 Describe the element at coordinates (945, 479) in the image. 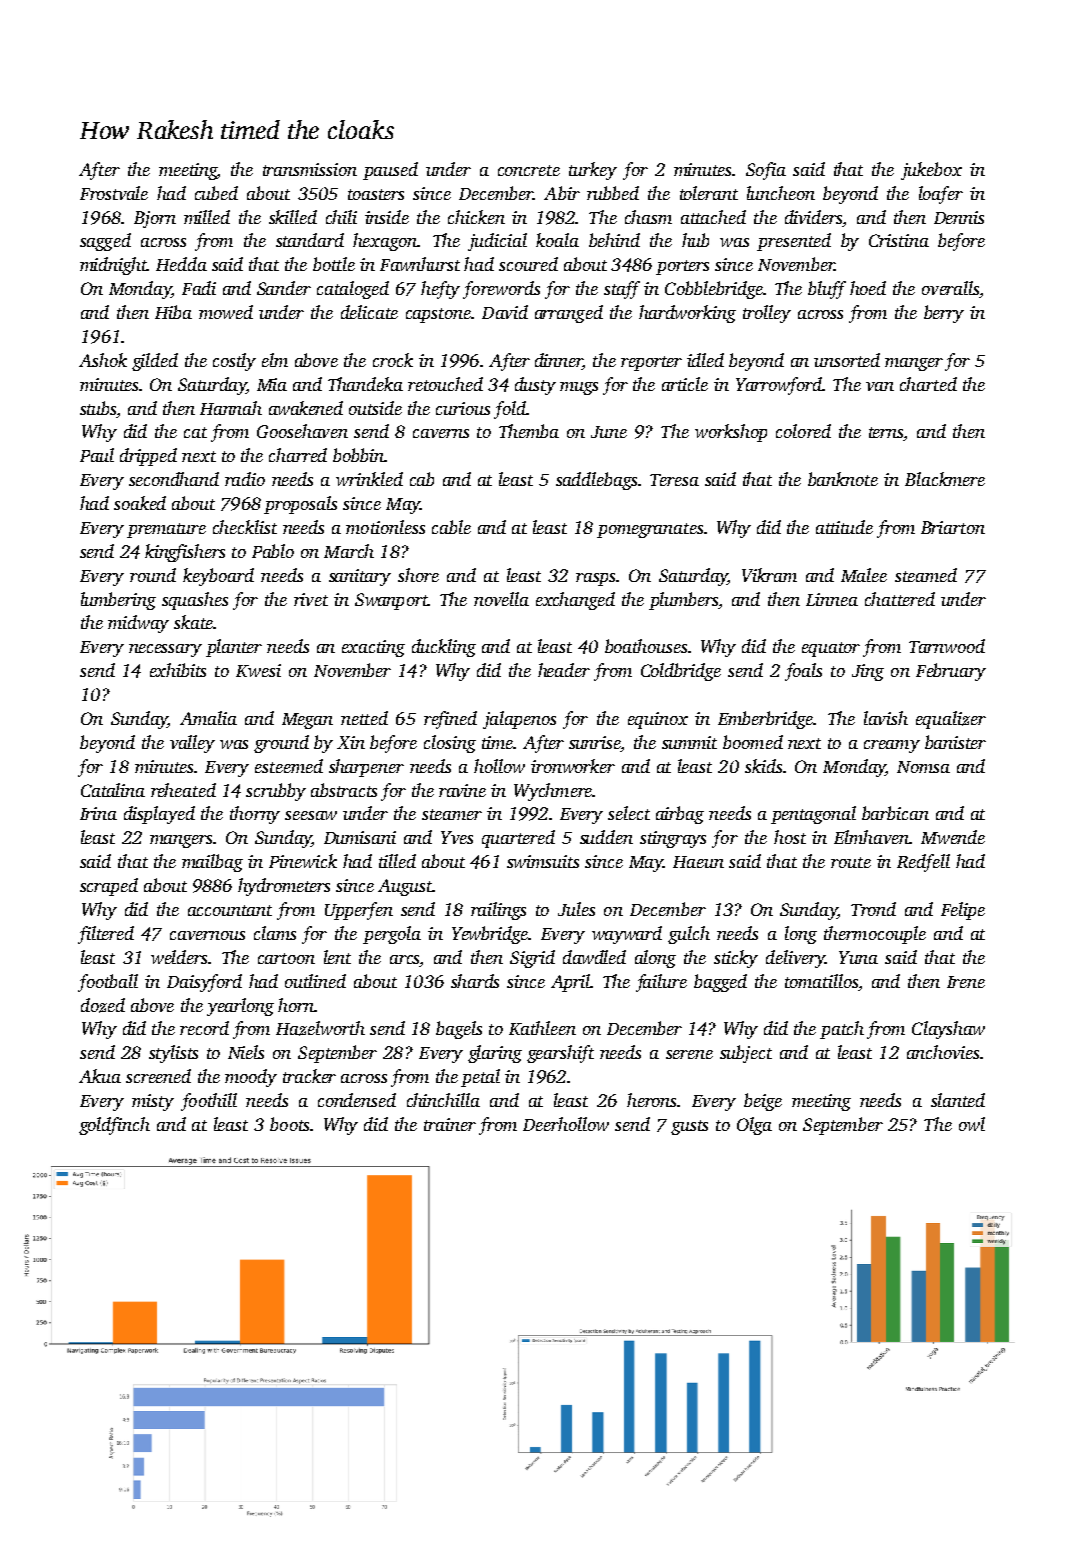

I see `Blackmere` at that location.
